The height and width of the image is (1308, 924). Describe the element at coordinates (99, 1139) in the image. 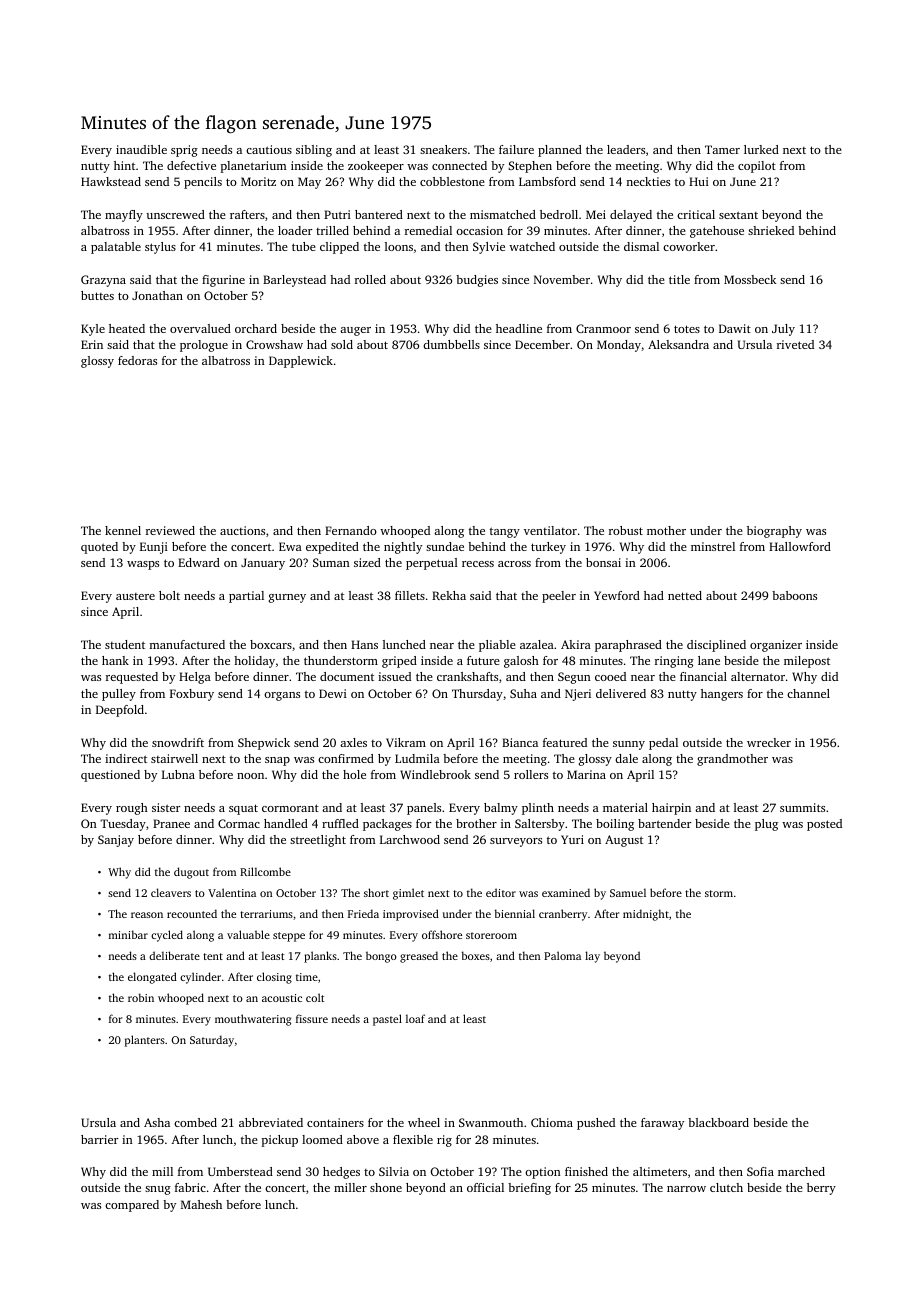

I see `barrier` at that location.
